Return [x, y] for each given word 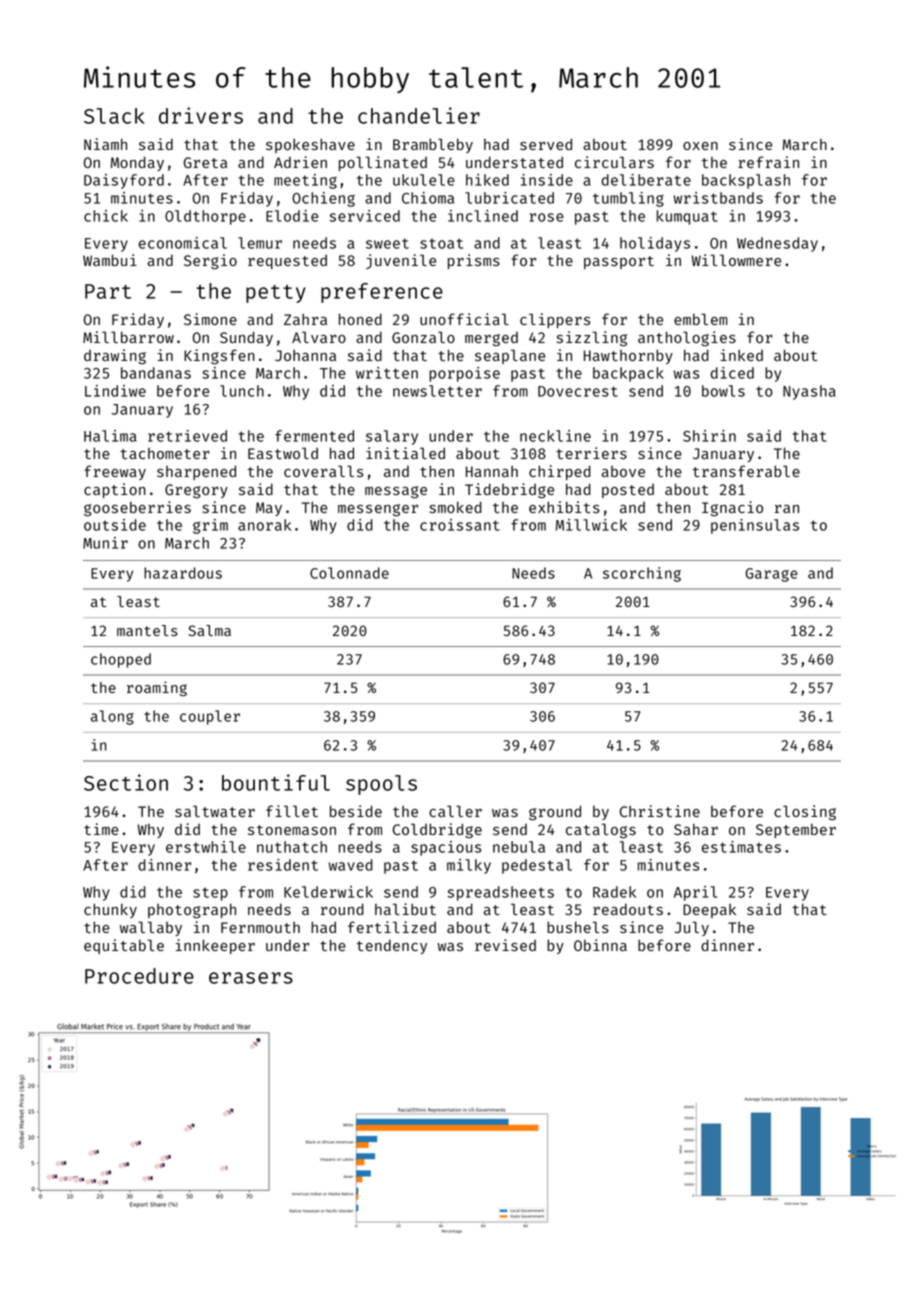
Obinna [600, 945]
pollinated [383, 163]
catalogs [601, 831]
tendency [392, 946]
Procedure [139, 976]
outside [115, 525]
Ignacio [732, 509]
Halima [110, 436]
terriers [591, 453]
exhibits [564, 507]
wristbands [718, 198]
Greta [205, 162]
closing [805, 813]
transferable [746, 471]
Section [126, 782]
